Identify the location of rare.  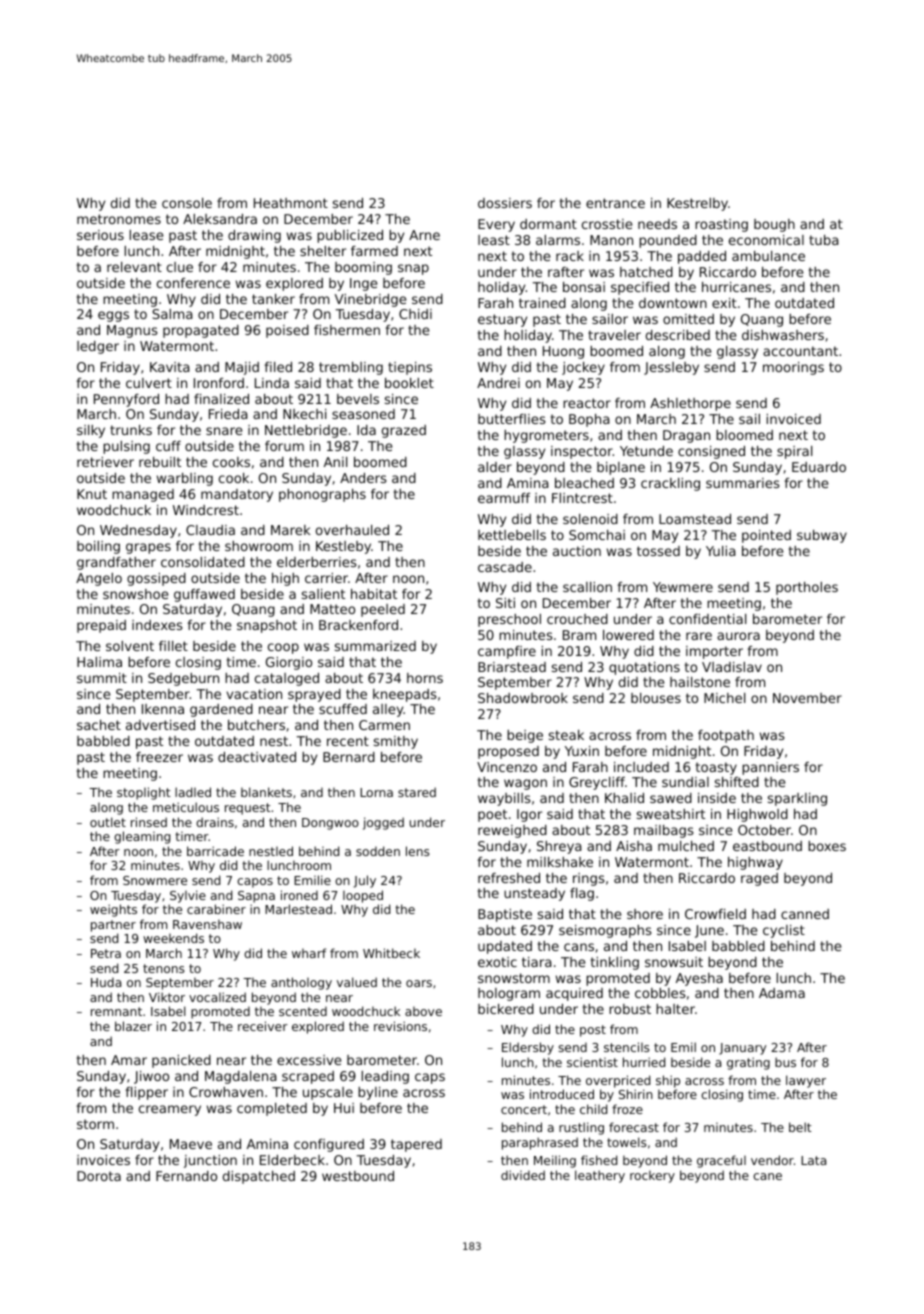
(699, 636).
